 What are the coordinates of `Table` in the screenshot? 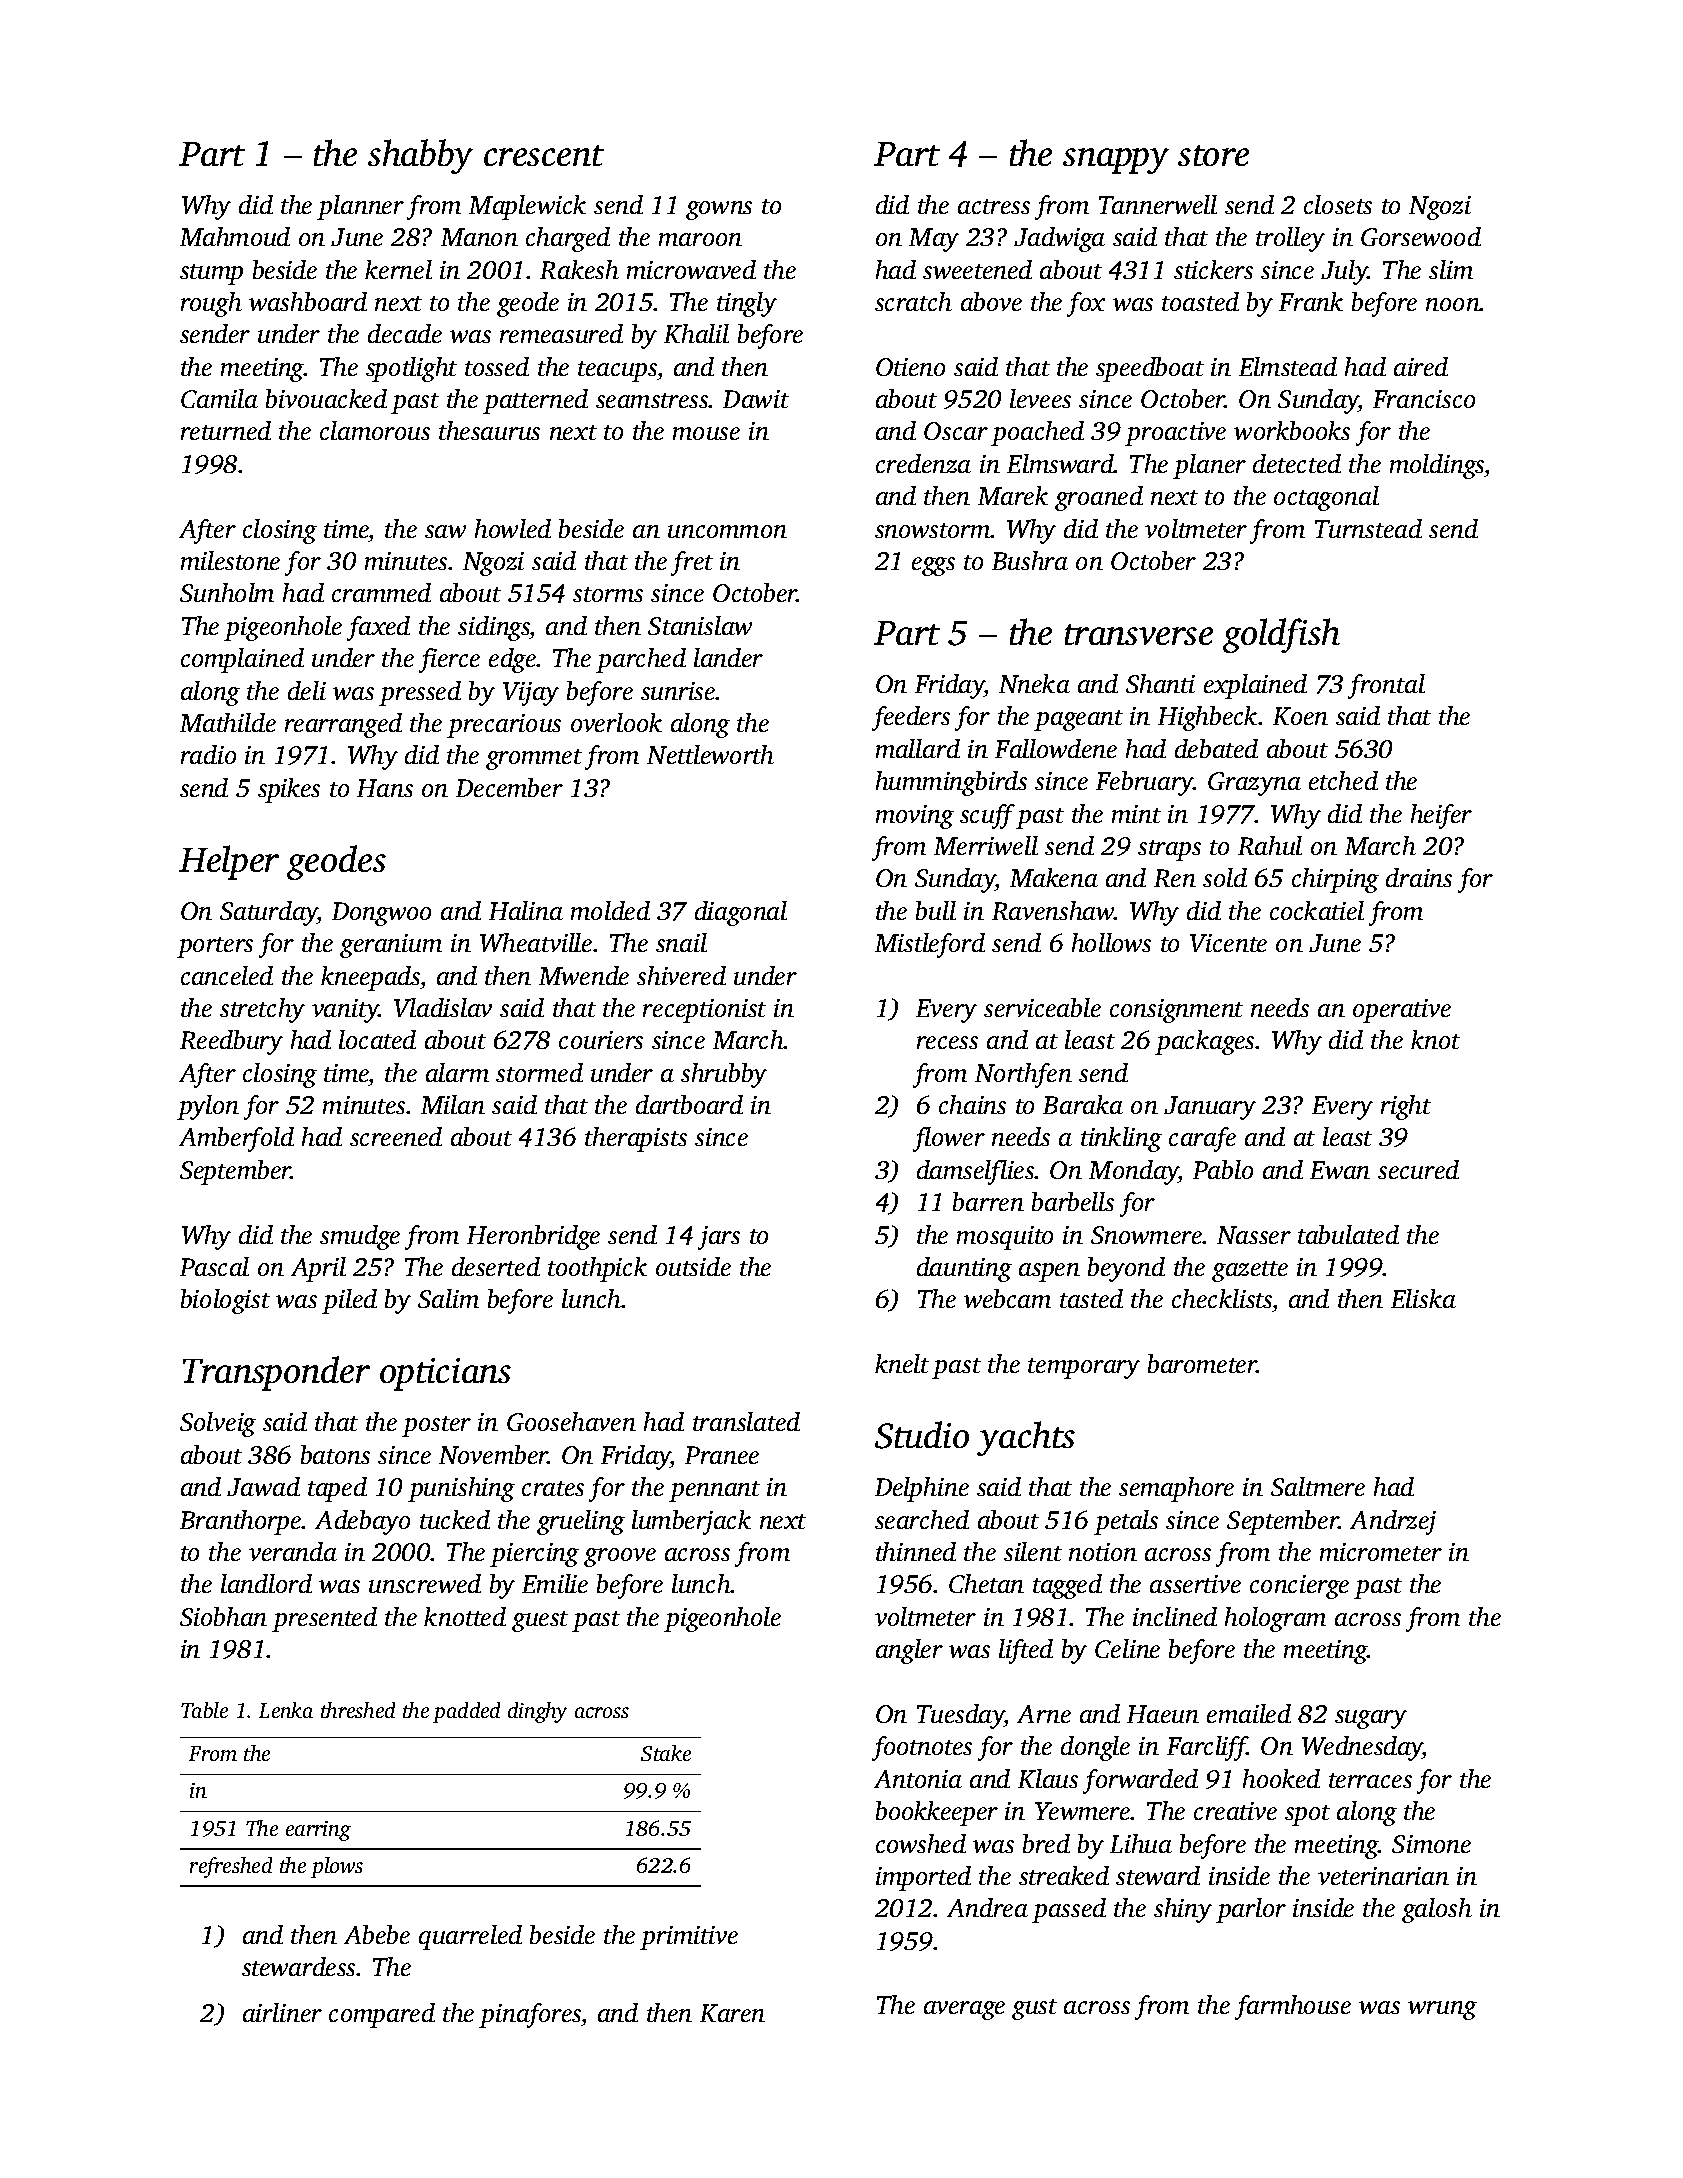 It's located at (204, 1710).
